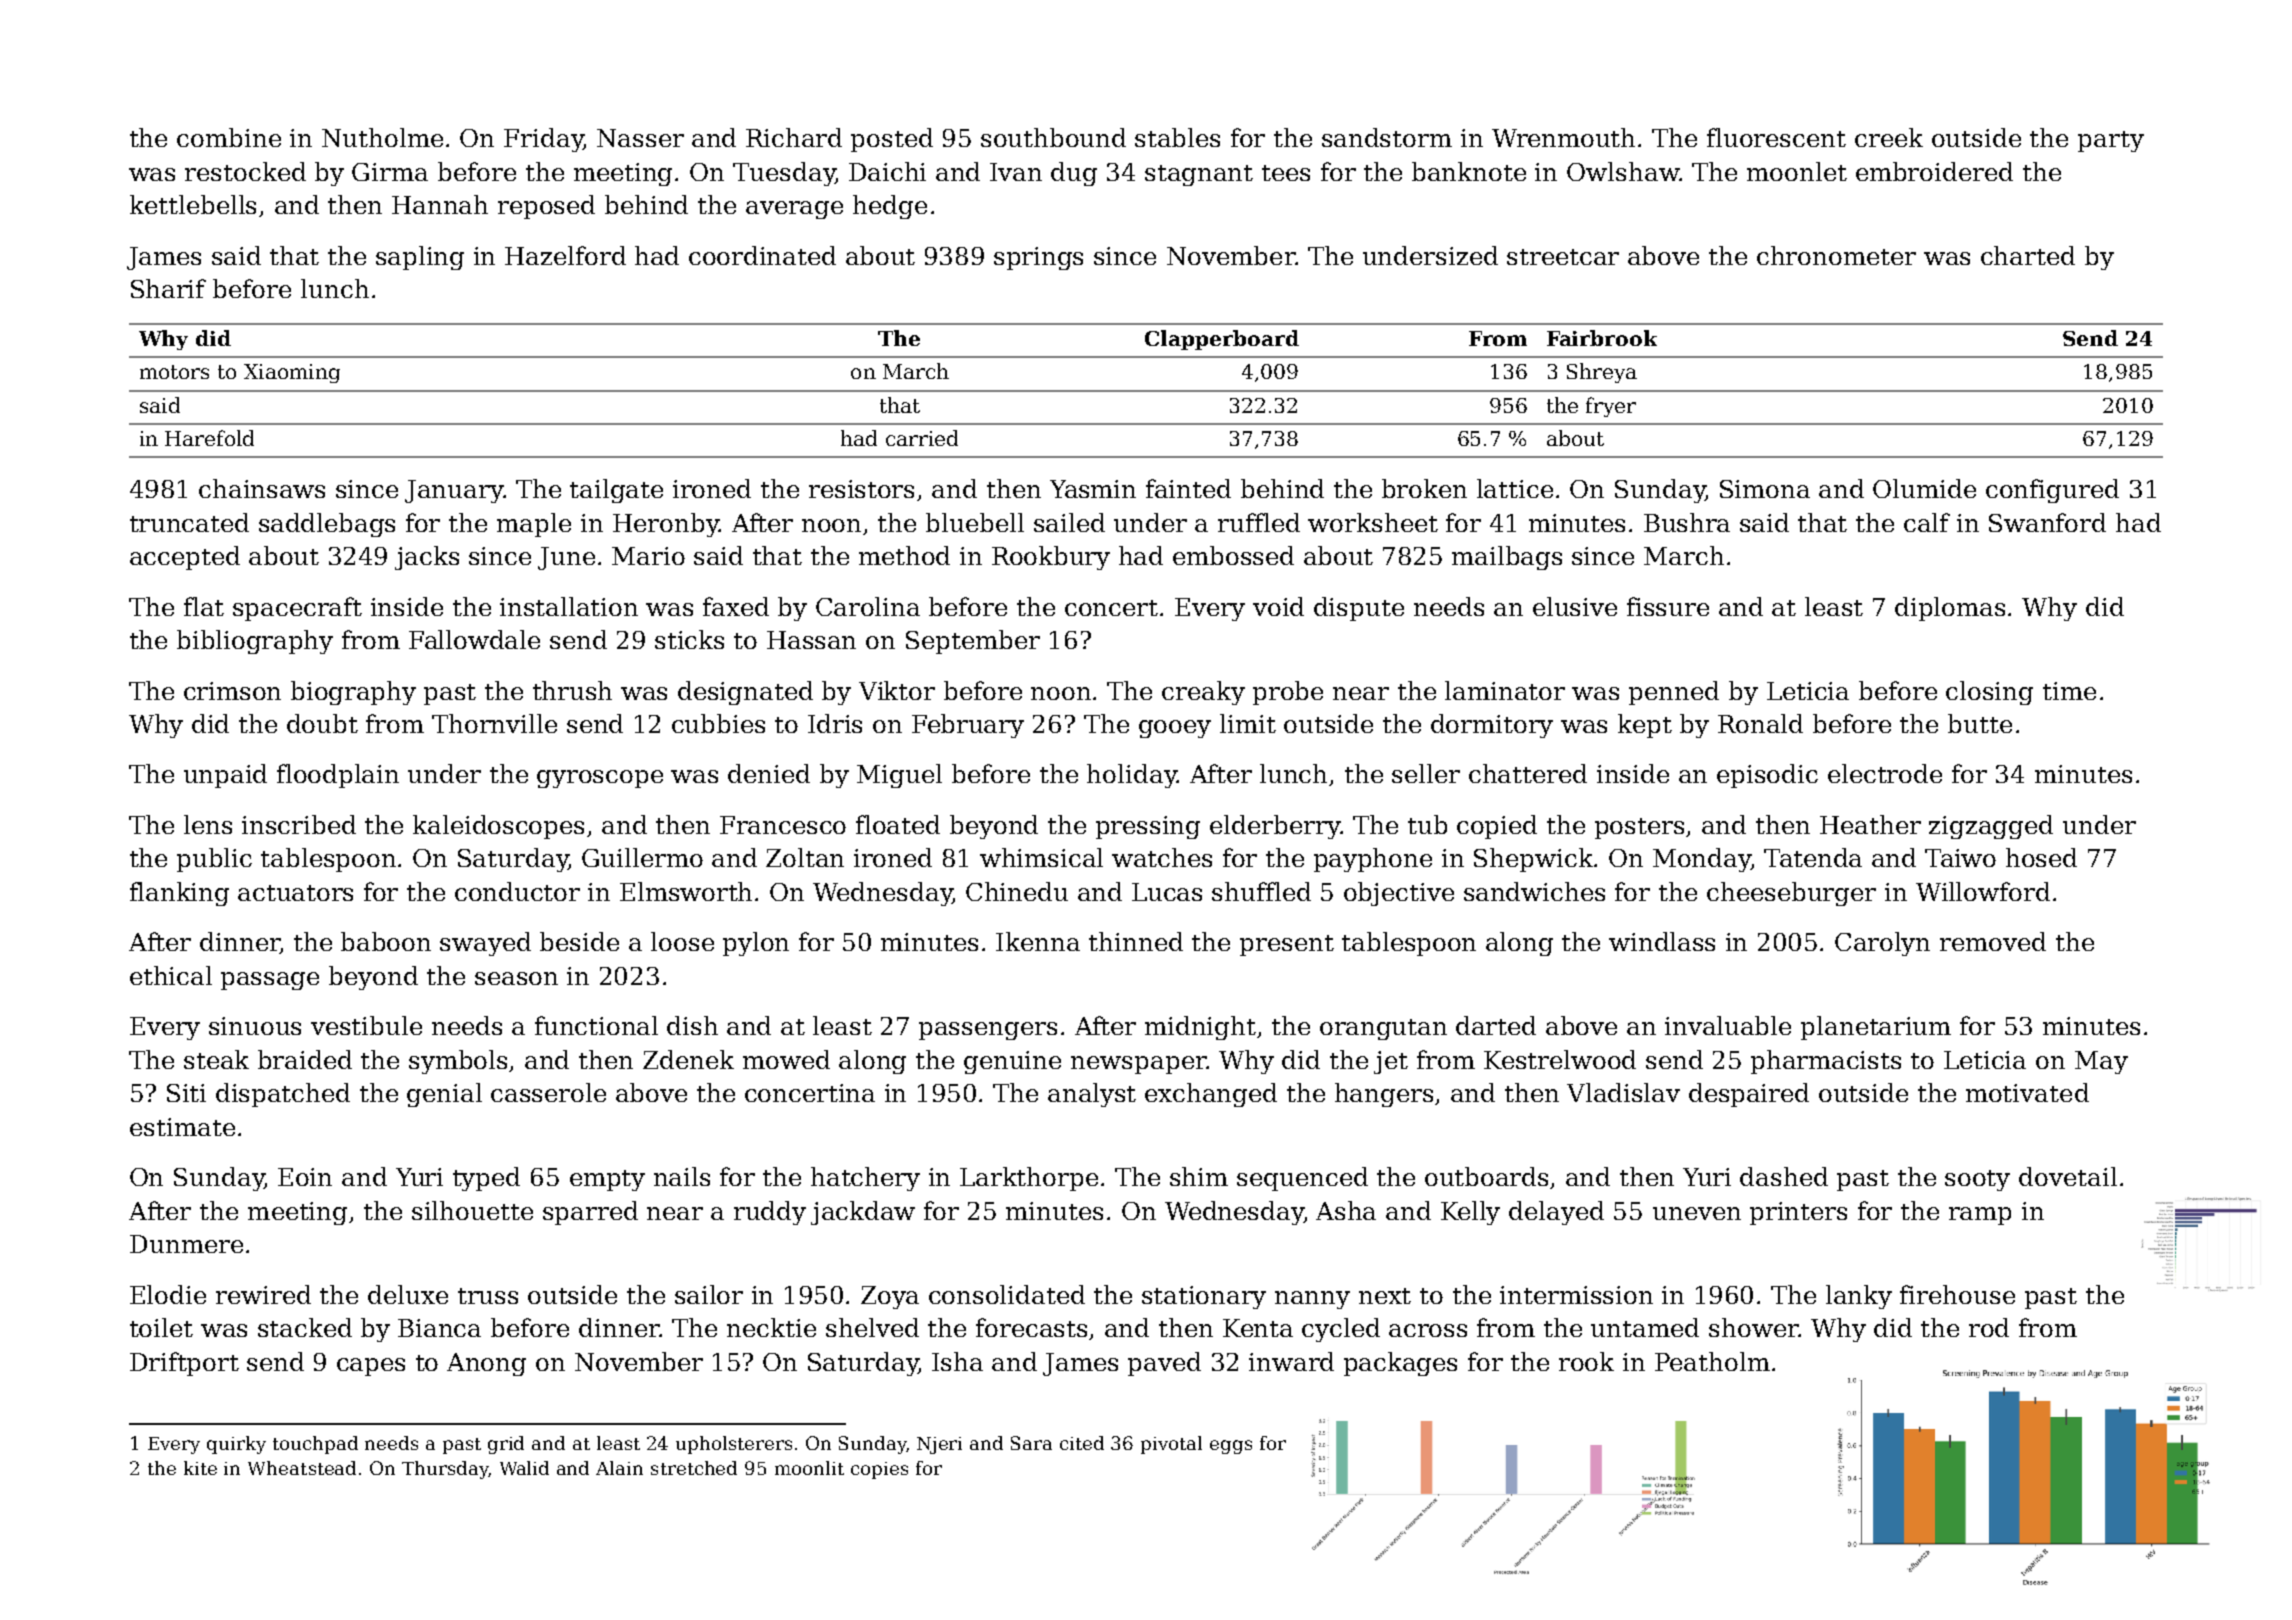 The image size is (2292, 1620). Describe the element at coordinates (1712, 1361) in the screenshot. I see `Peatholm` at that location.
